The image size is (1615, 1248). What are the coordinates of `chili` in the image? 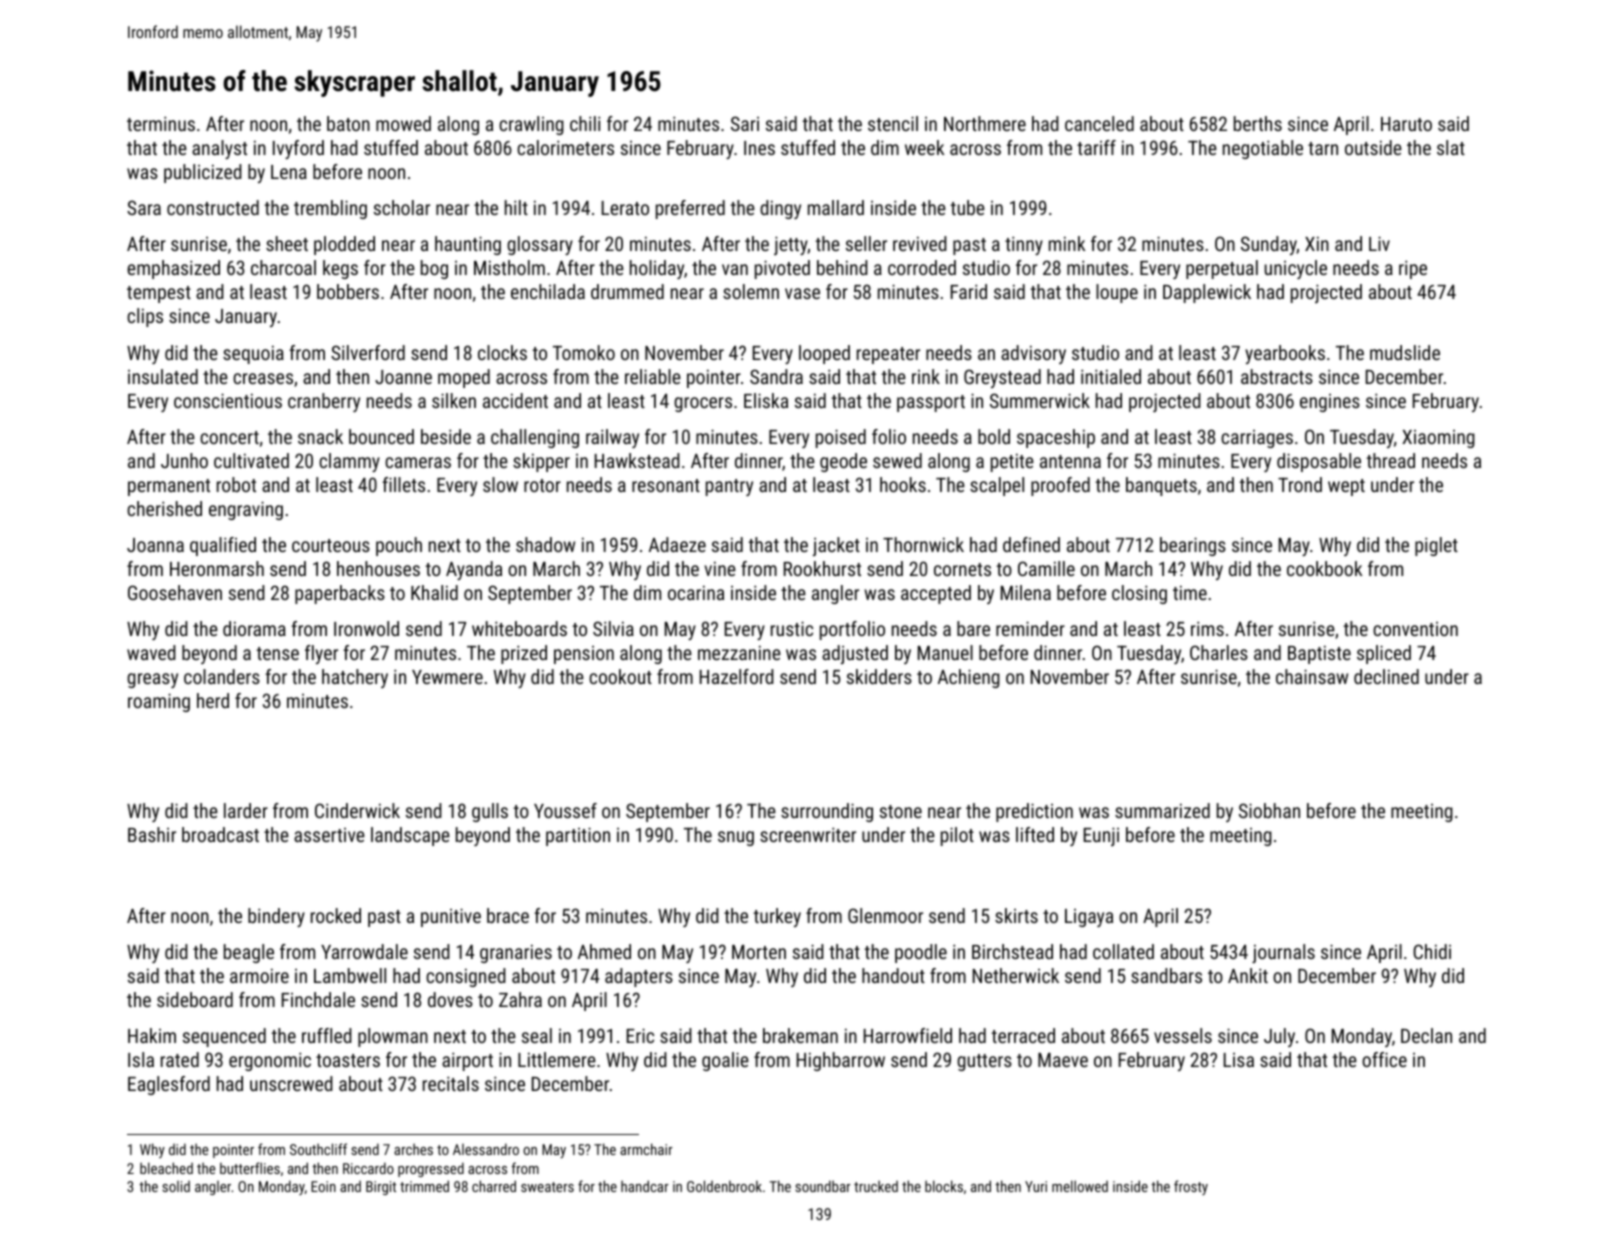 It's located at (585, 123).
